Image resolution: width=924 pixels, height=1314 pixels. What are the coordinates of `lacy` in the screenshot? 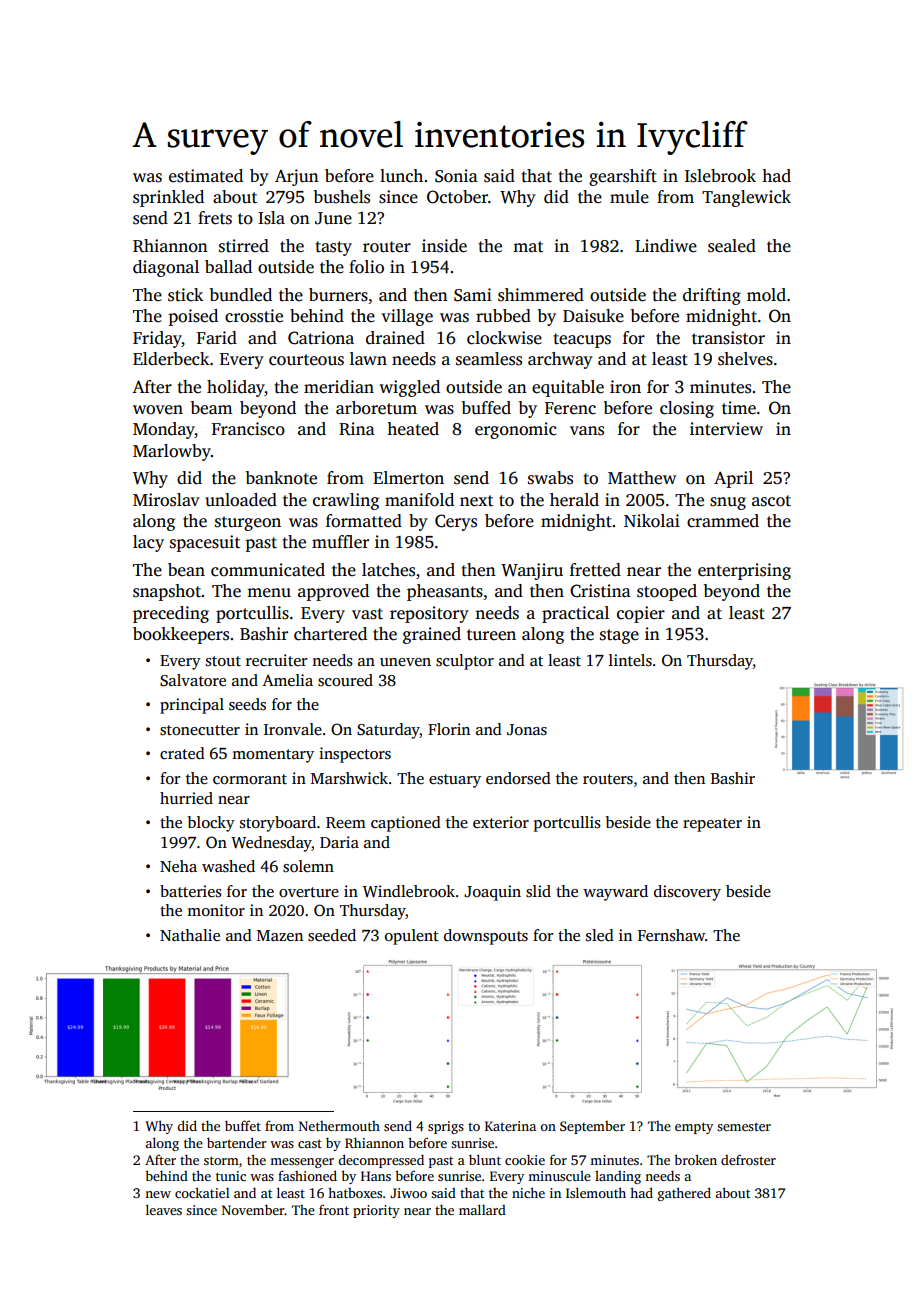 It's located at (148, 543).
